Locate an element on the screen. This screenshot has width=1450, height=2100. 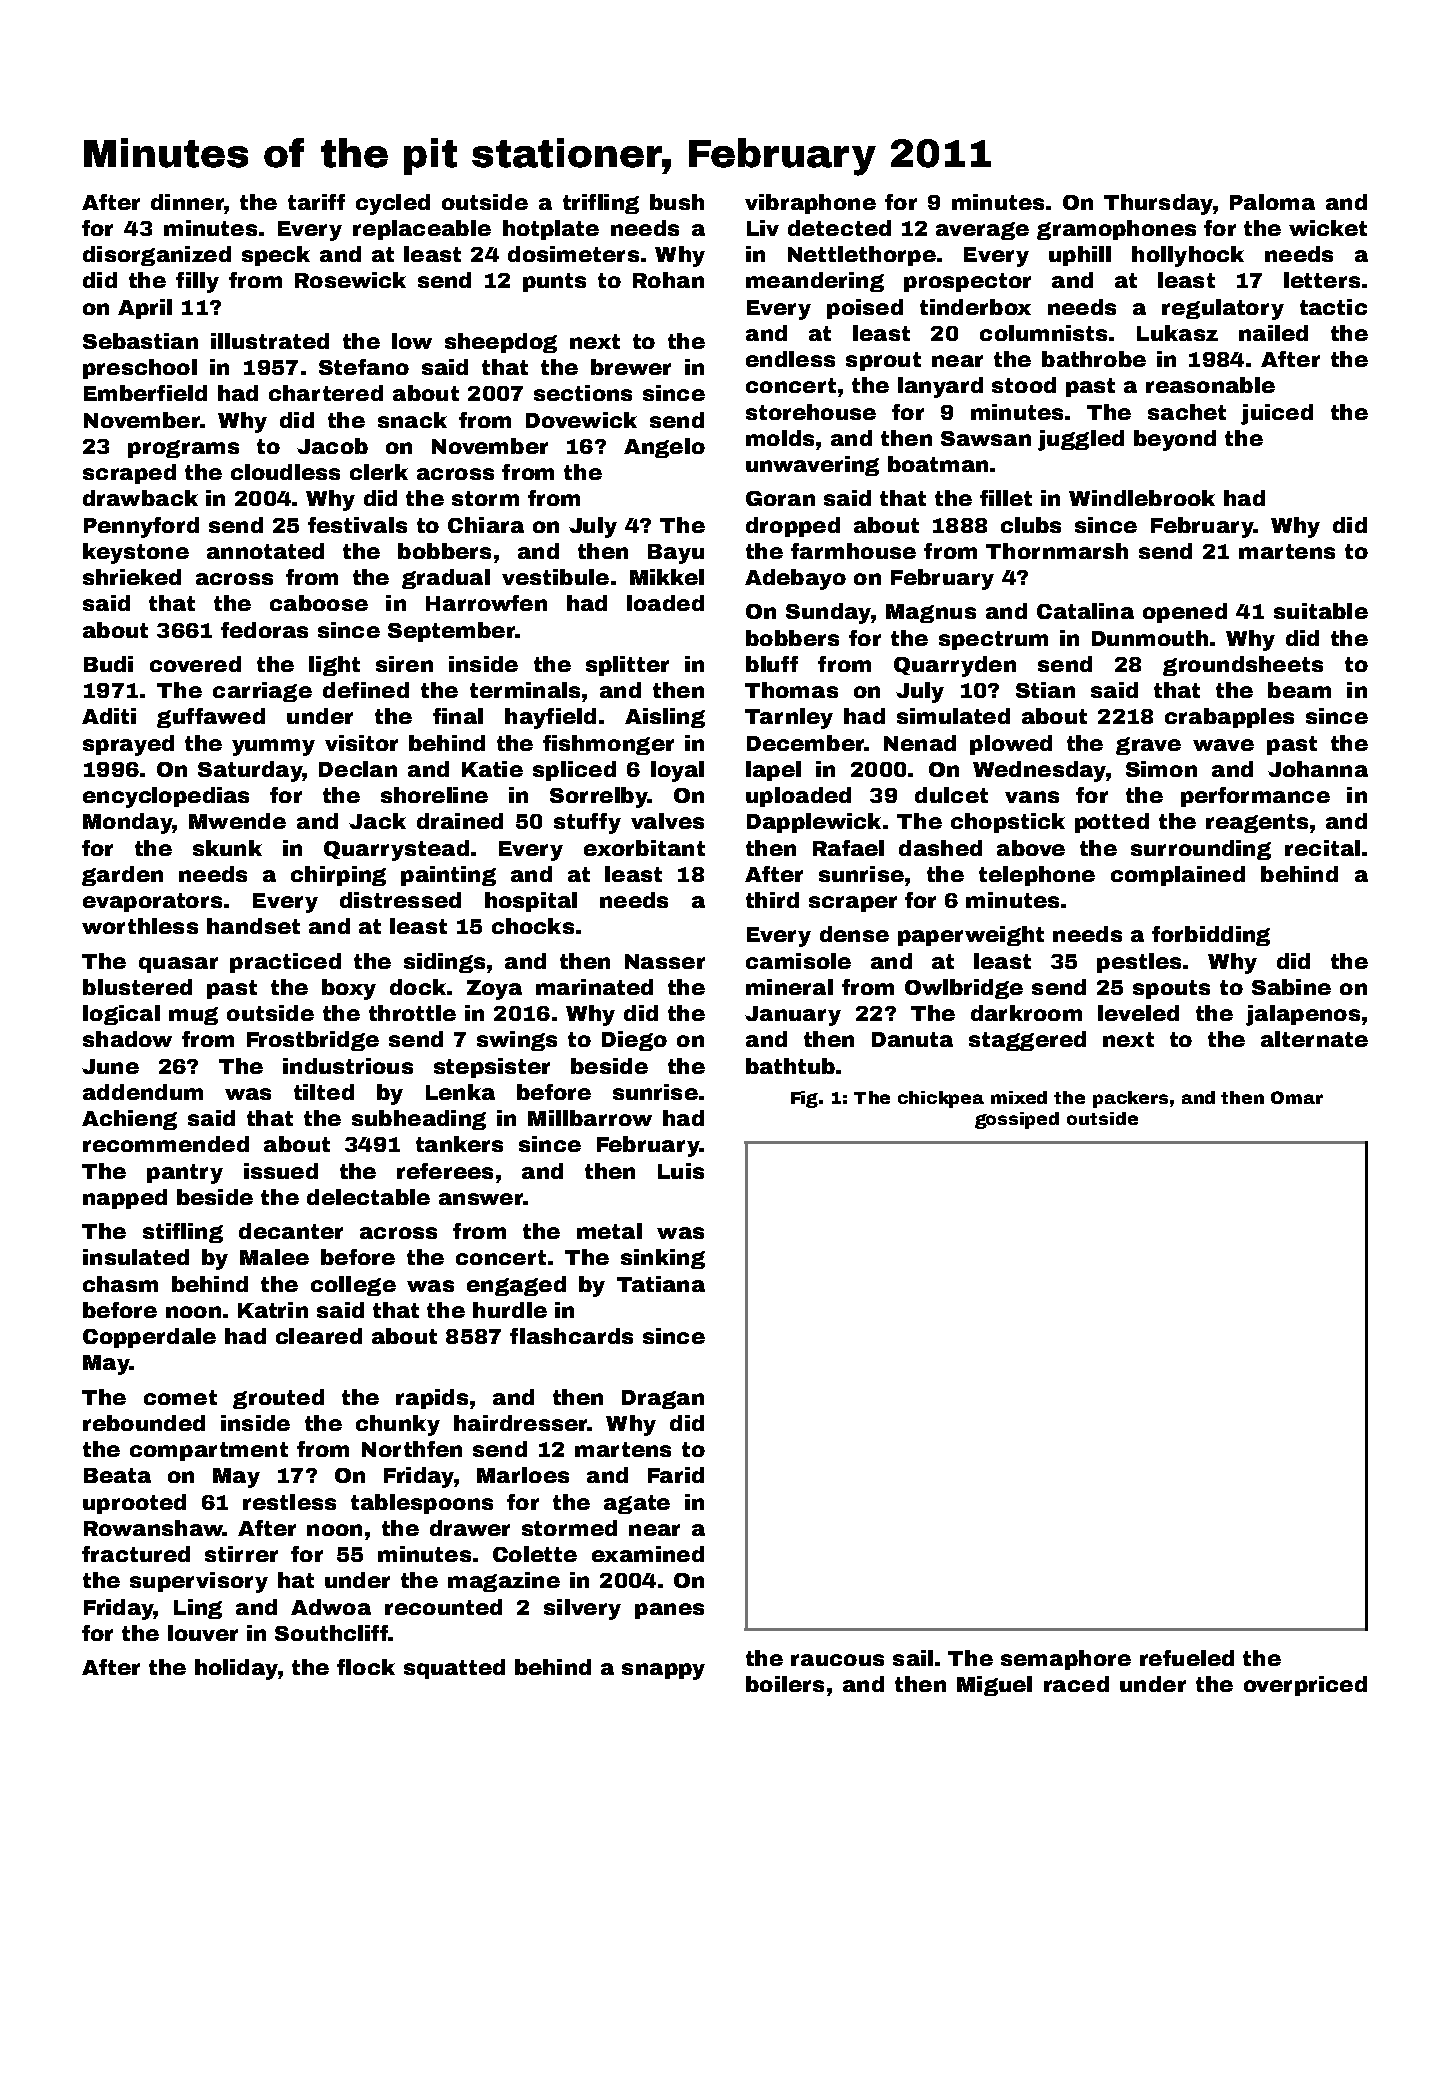
overpriced is located at coordinates (1305, 1686).
